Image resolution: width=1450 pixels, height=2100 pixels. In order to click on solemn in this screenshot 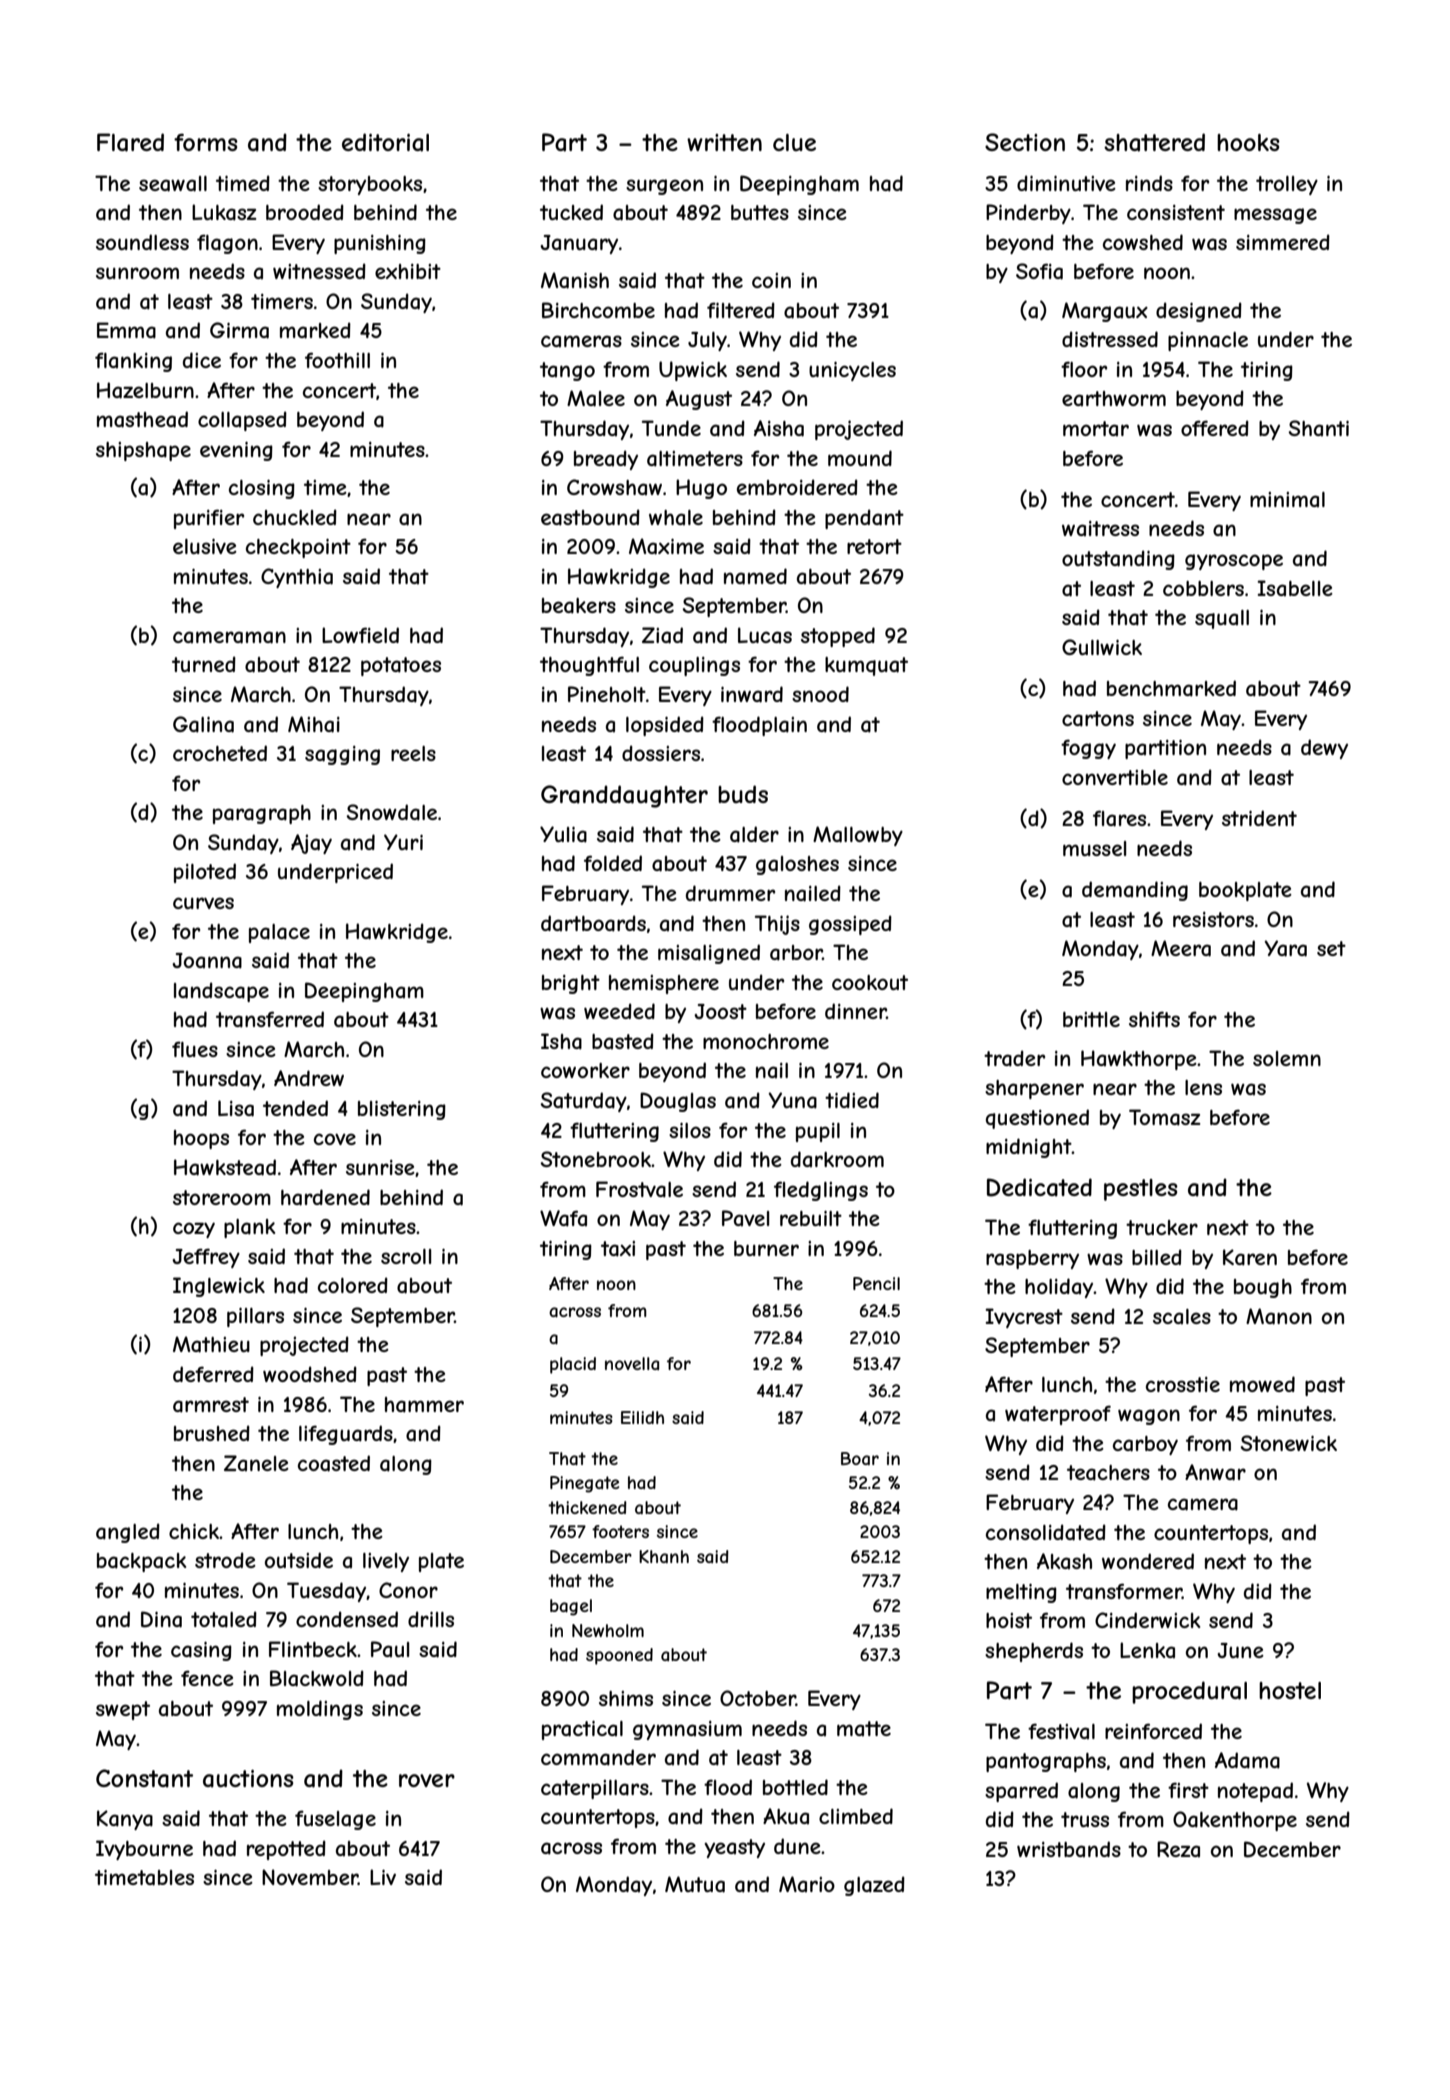, I will do `click(1287, 1058)`.
